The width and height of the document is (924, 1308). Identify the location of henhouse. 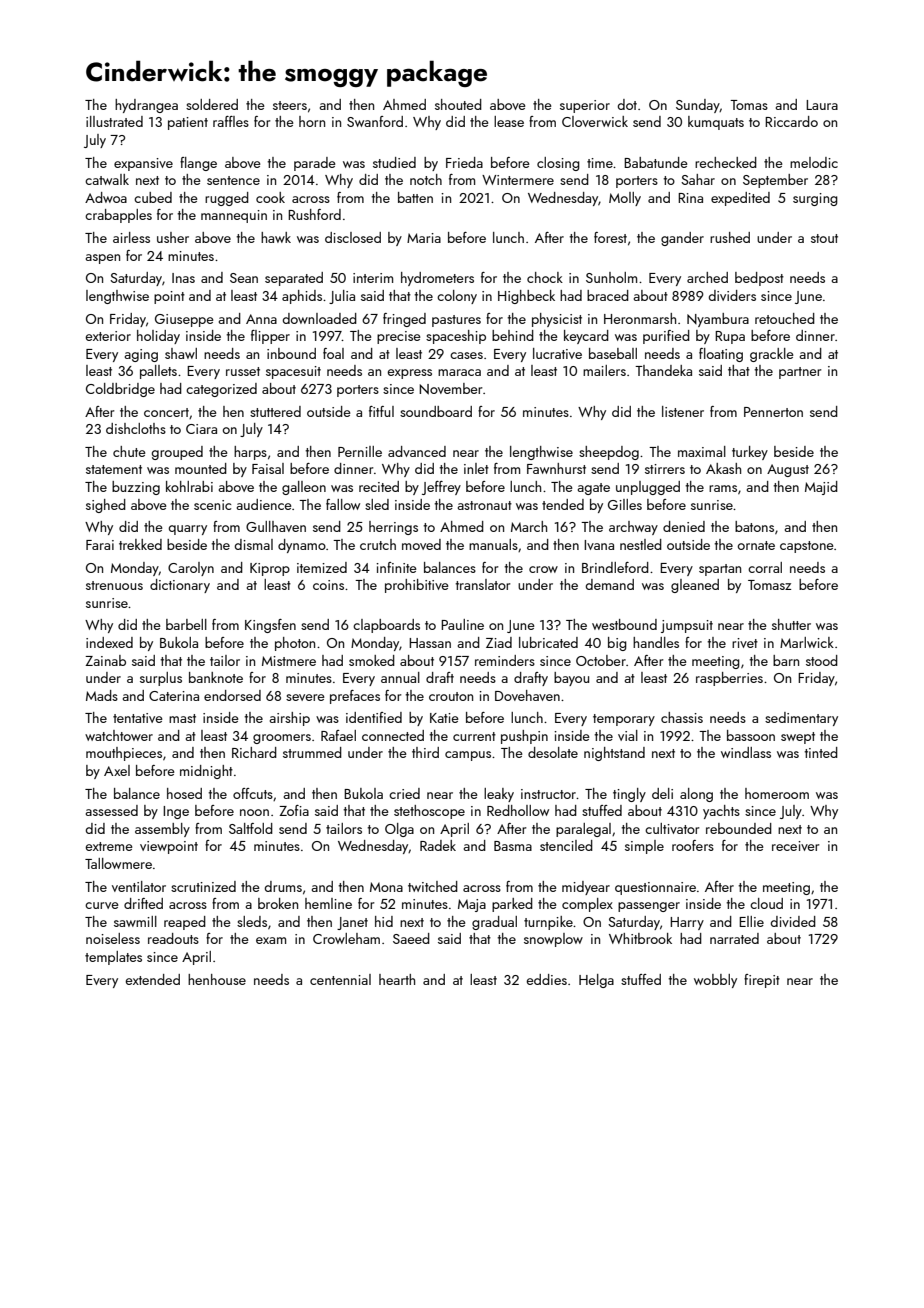
(217, 979).
